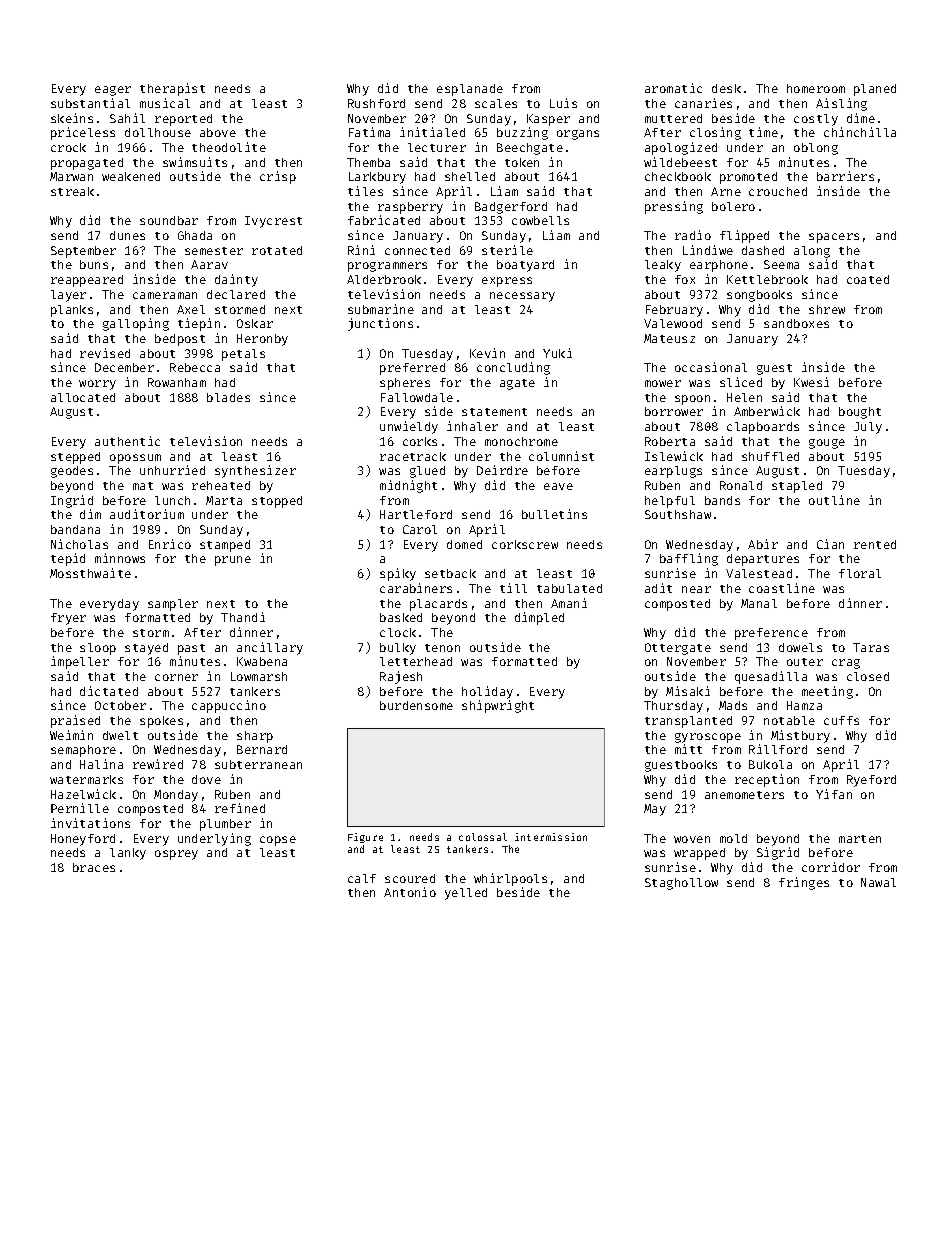 The width and height of the screenshot is (952, 1233). Describe the element at coordinates (507, 250) in the screenshot. I see `sterile` at that location.
